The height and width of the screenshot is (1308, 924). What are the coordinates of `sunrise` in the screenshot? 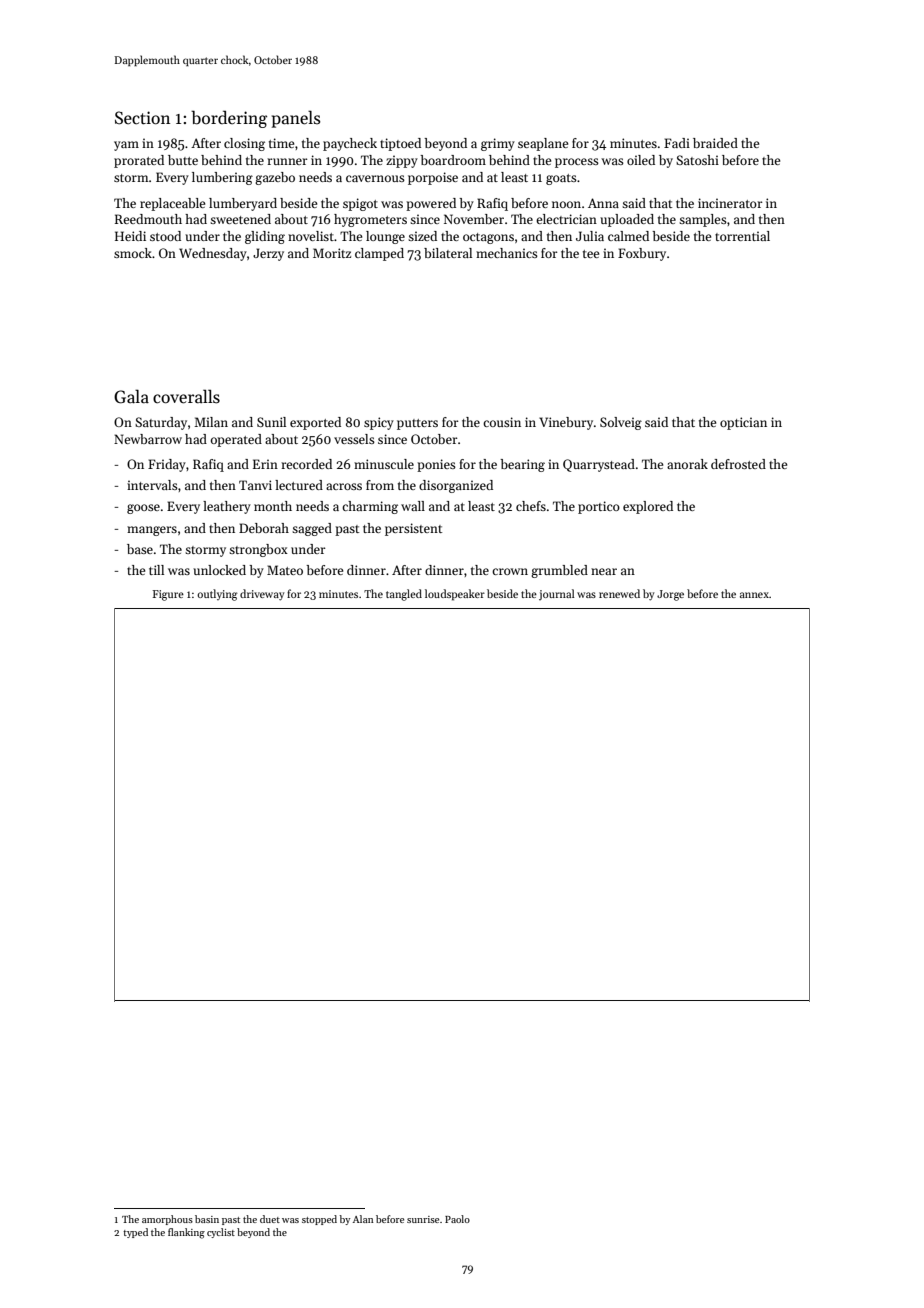 It's located at (423, 1219).
